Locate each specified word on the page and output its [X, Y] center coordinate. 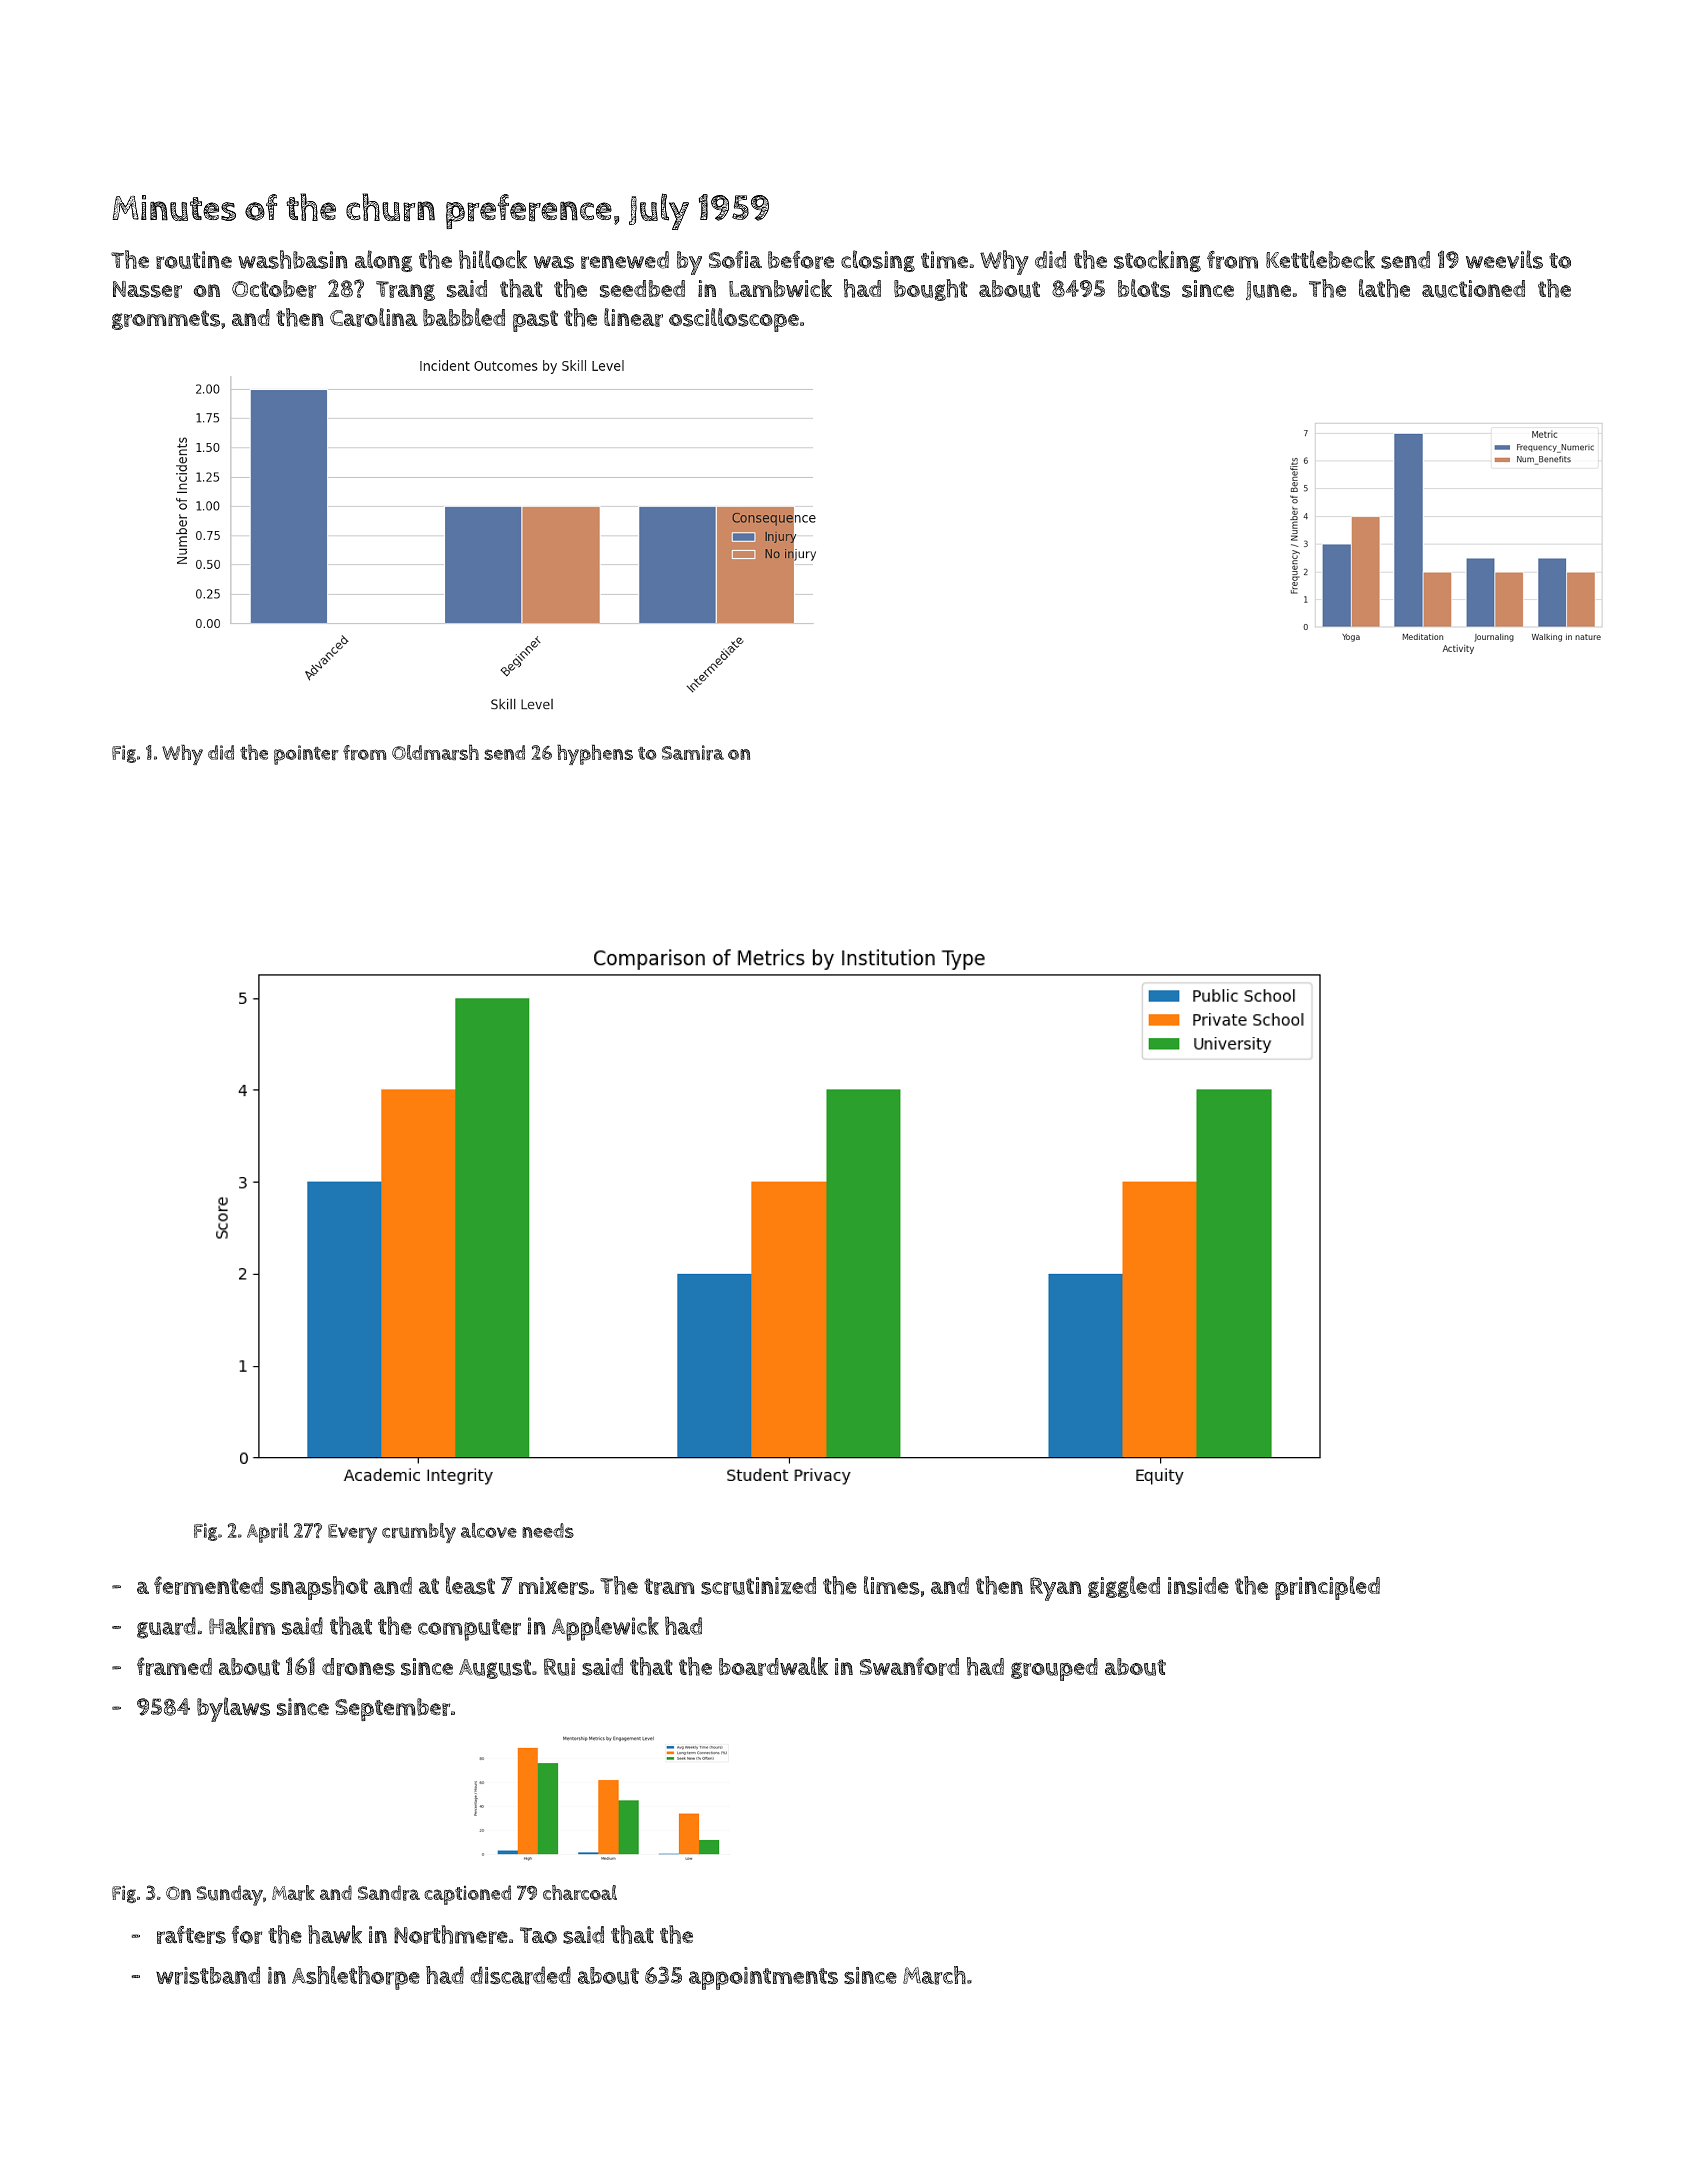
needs [548, 1530]
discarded [520, 1975]
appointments [763, 1978]
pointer [306, 755]
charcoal [580, 1892]
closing [878, 261]
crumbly [419, 1533]
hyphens [595, 754]
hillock [493, 259]
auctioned [1473, 289]
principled [1327, 1588]
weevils [1504, 259]
